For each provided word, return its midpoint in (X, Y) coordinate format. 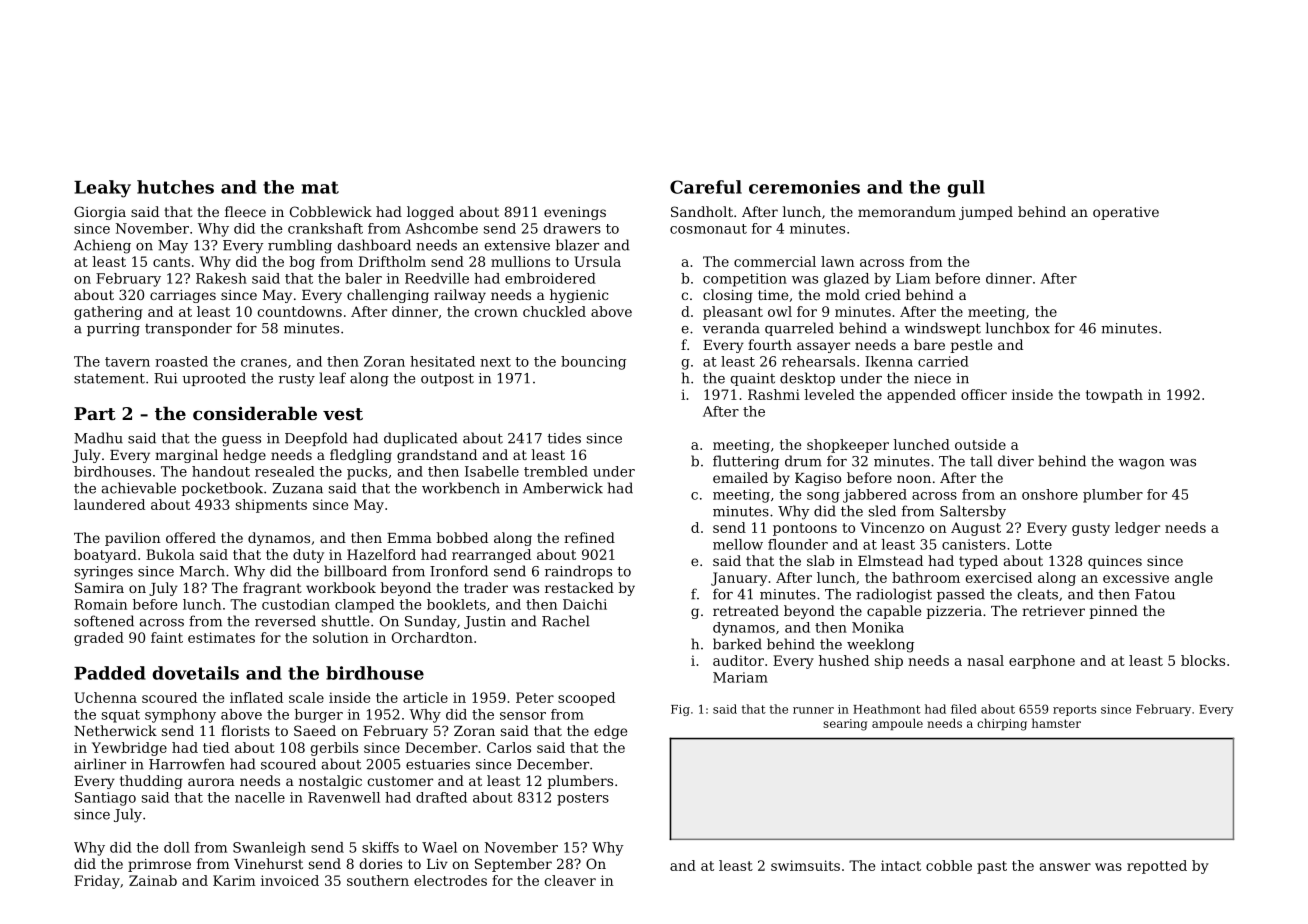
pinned (1113, 612)
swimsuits (805, 865)
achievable (139, 488)
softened (104, 621)
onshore (1050, 494)
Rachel (566, 621)
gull (966, 189)
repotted (1157, 867)
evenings (575, 213)
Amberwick (563, 488)
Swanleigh (269, 849)
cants (171, 262)
